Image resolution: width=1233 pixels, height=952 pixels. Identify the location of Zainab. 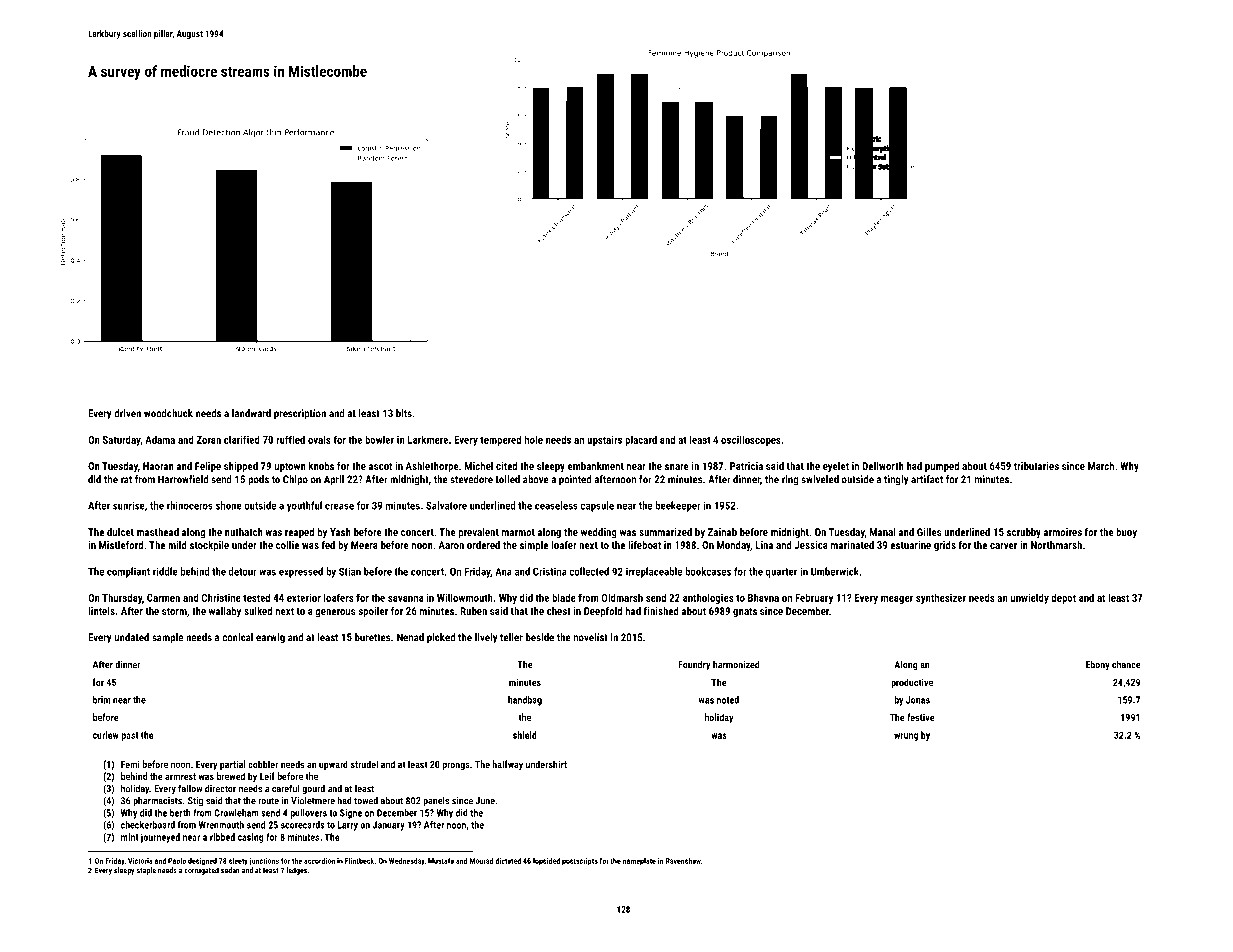
(722, 532).
